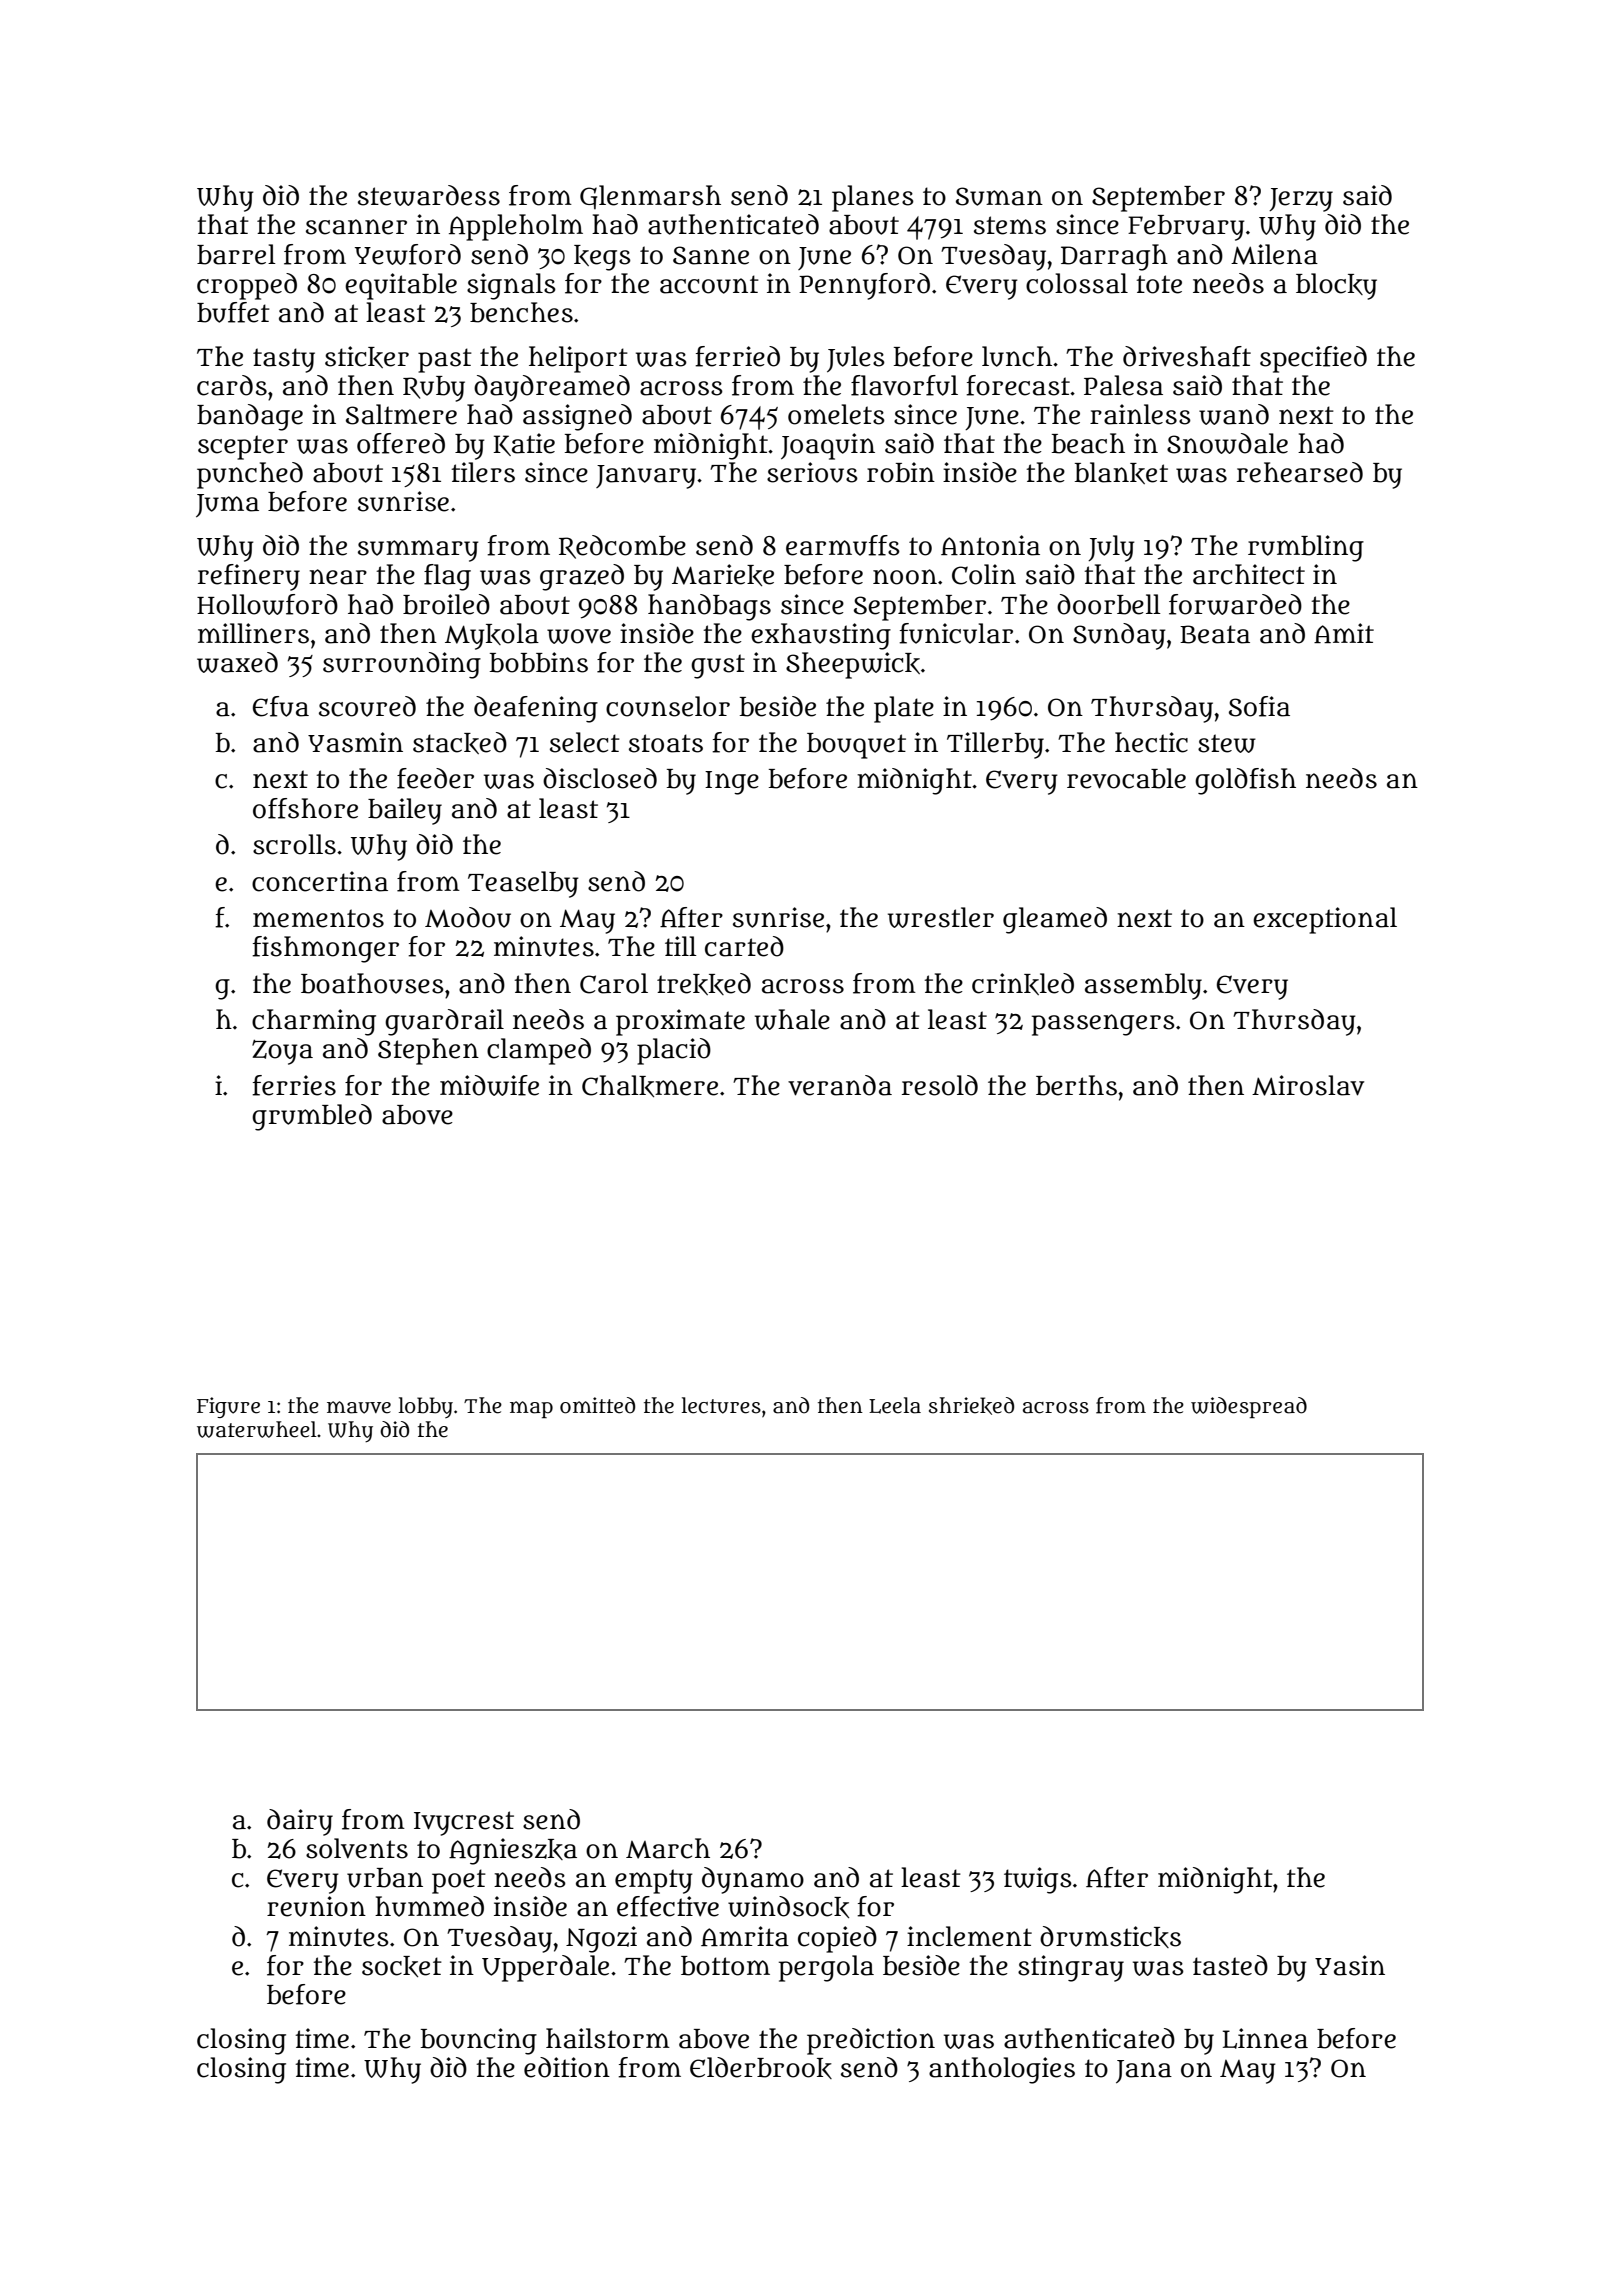 The image size is (1620, 2292). I want to click on noon, so click(905, 577).
